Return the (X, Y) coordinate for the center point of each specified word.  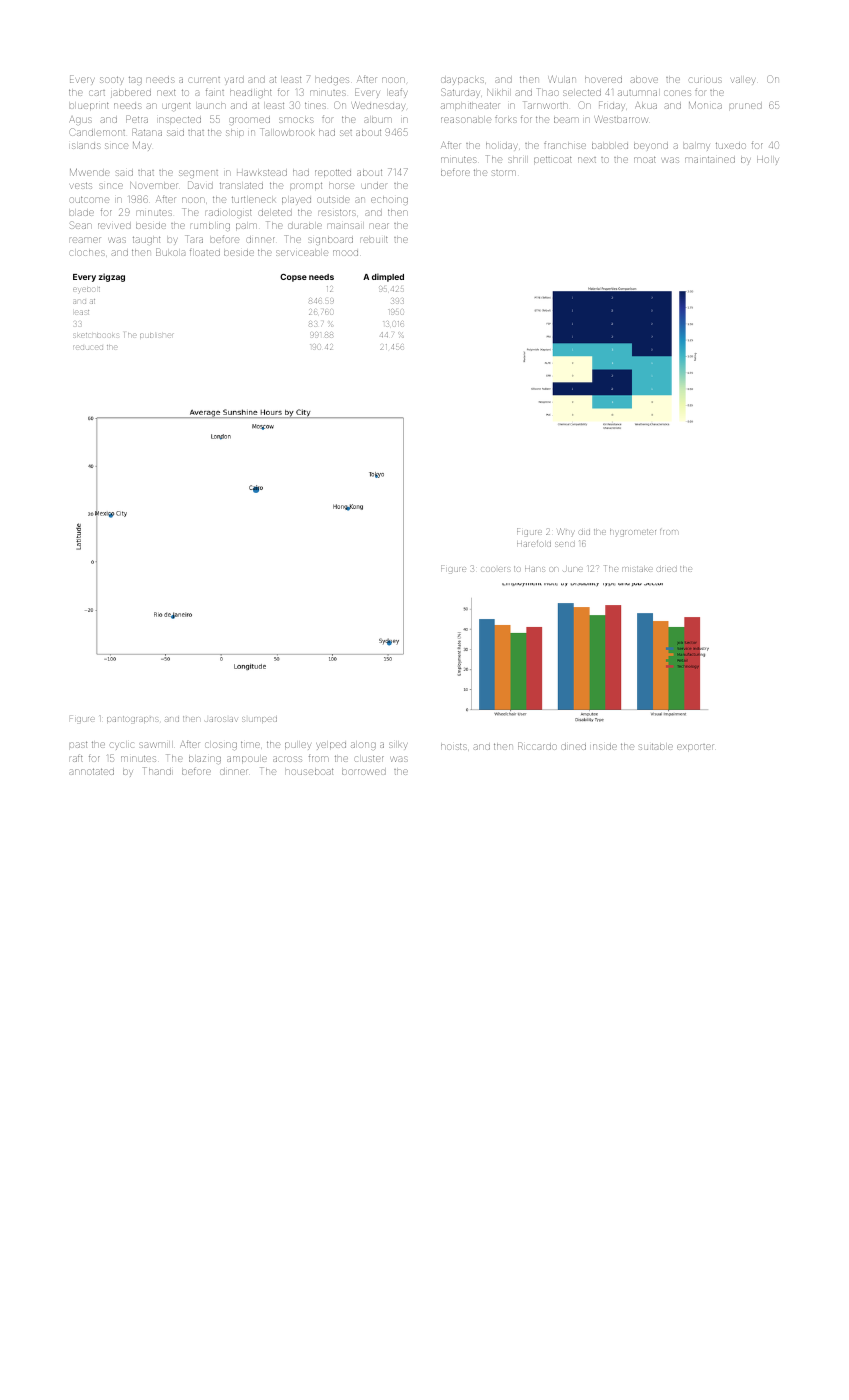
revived (114, 226)
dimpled (388, 277)
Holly (768, 160)
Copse (293, 278)
